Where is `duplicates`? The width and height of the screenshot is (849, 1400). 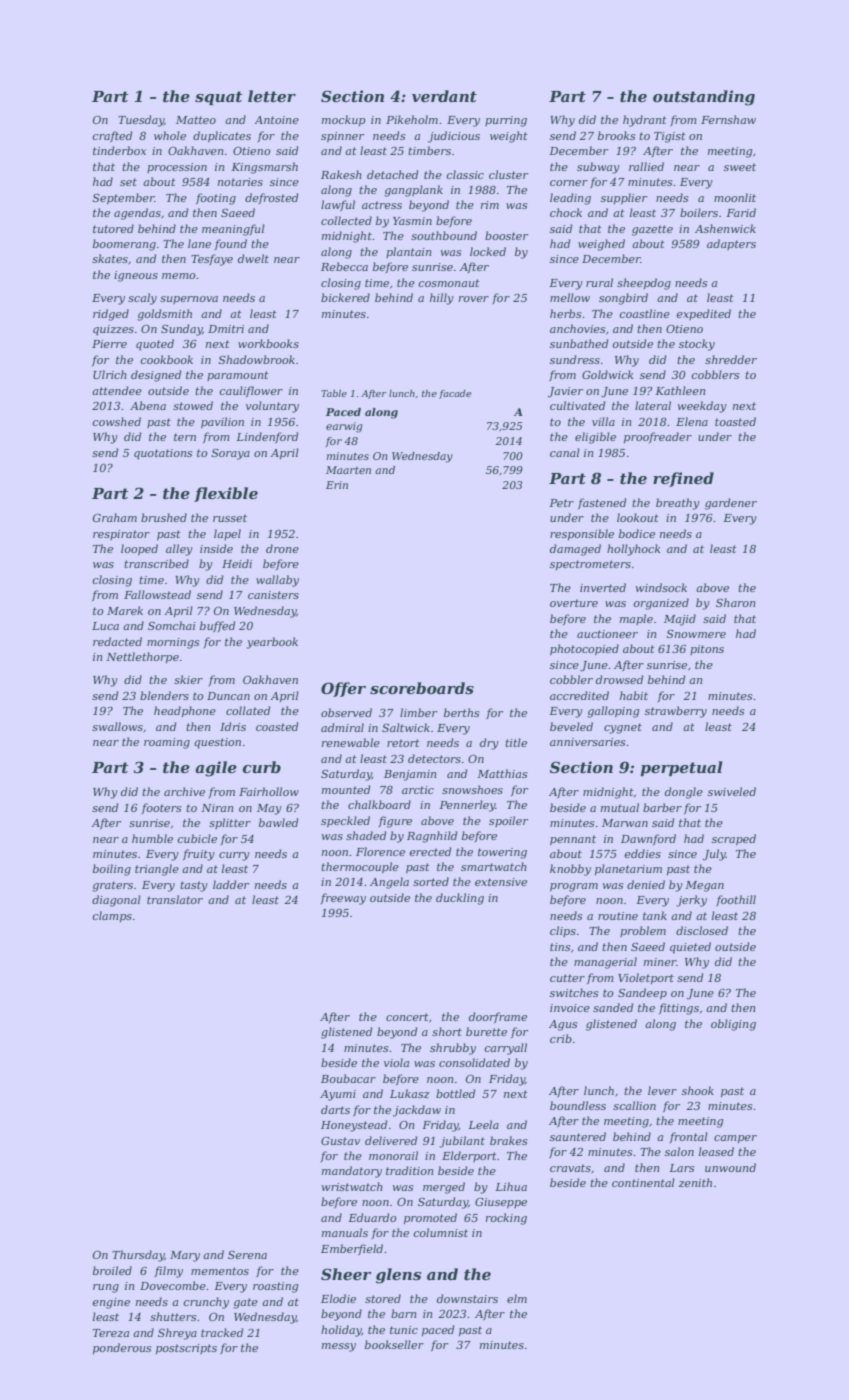 duplicates is located at coordinates (222, 136).
